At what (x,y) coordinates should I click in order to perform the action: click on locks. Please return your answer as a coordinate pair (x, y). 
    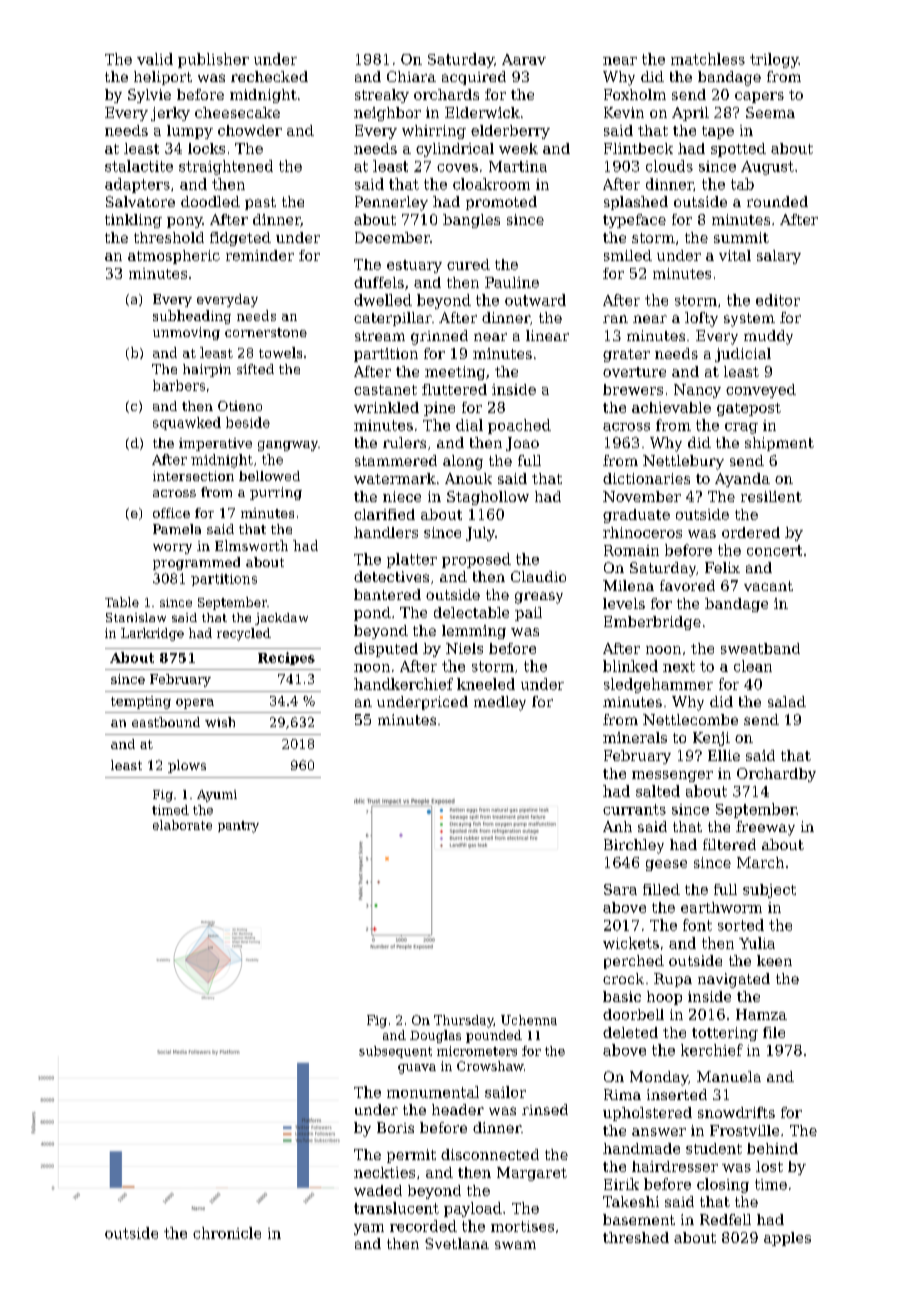
    Looking at the image, I should click on (206, 148).
